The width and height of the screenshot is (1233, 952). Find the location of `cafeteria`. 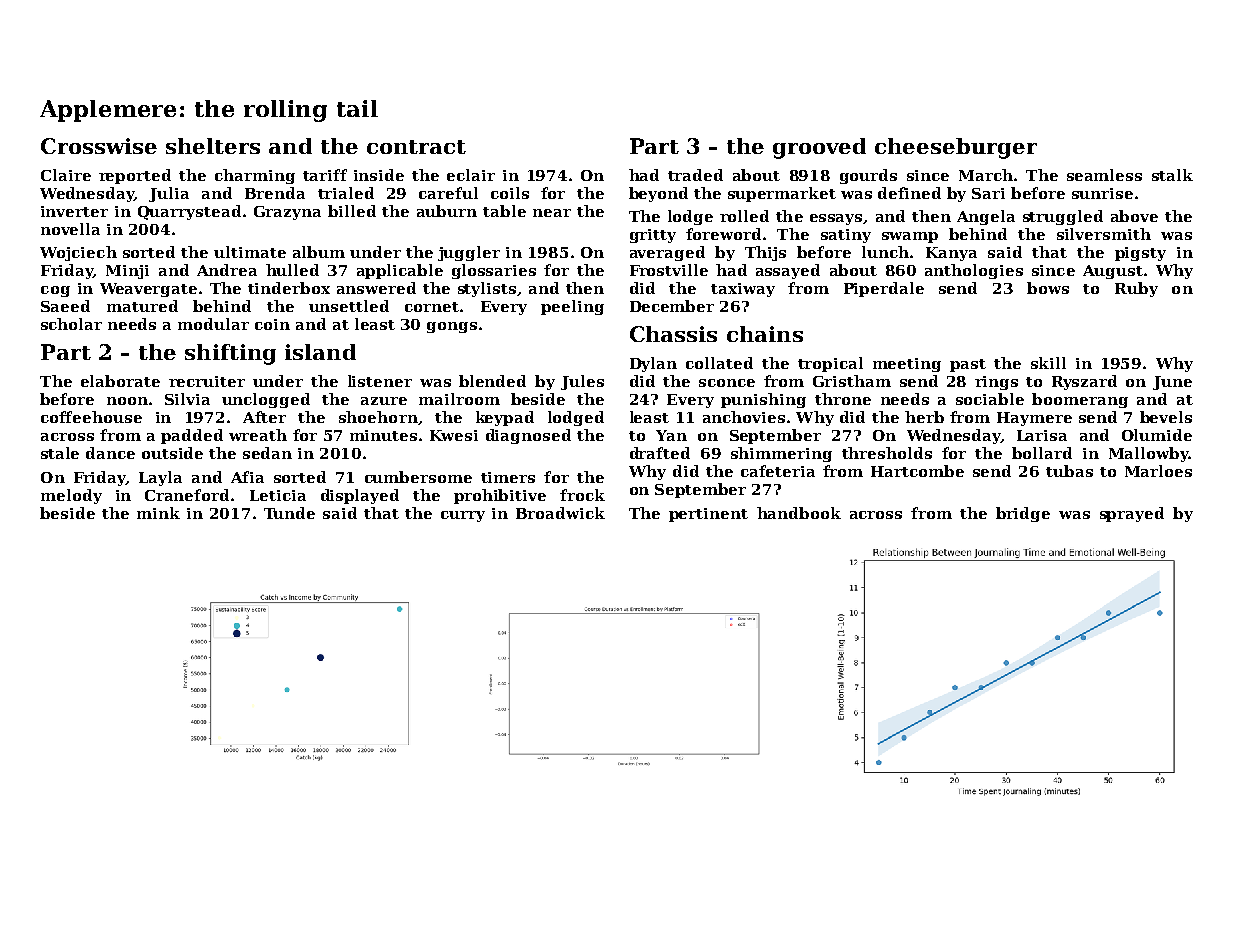

cafeteria is located at coordinates (778, 471).
